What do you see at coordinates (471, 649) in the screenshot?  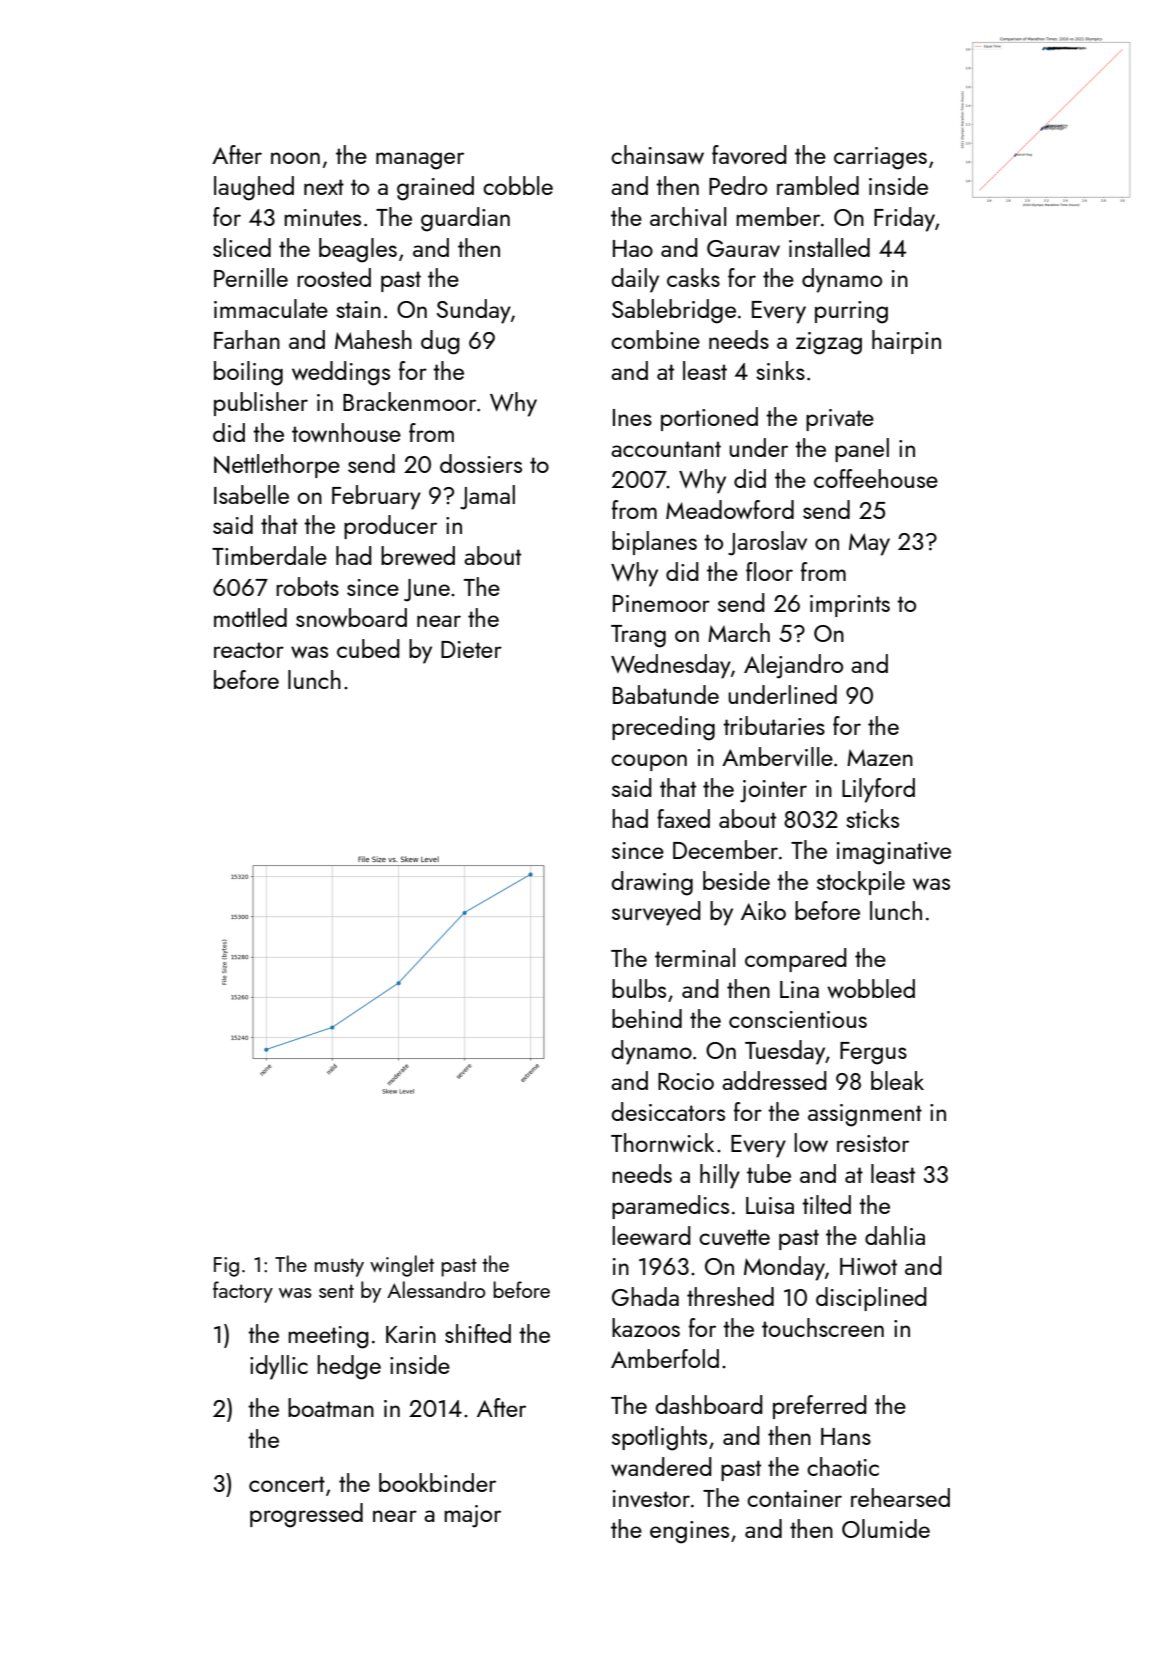 I see `Dieter` at bounding box center [471, 649].
